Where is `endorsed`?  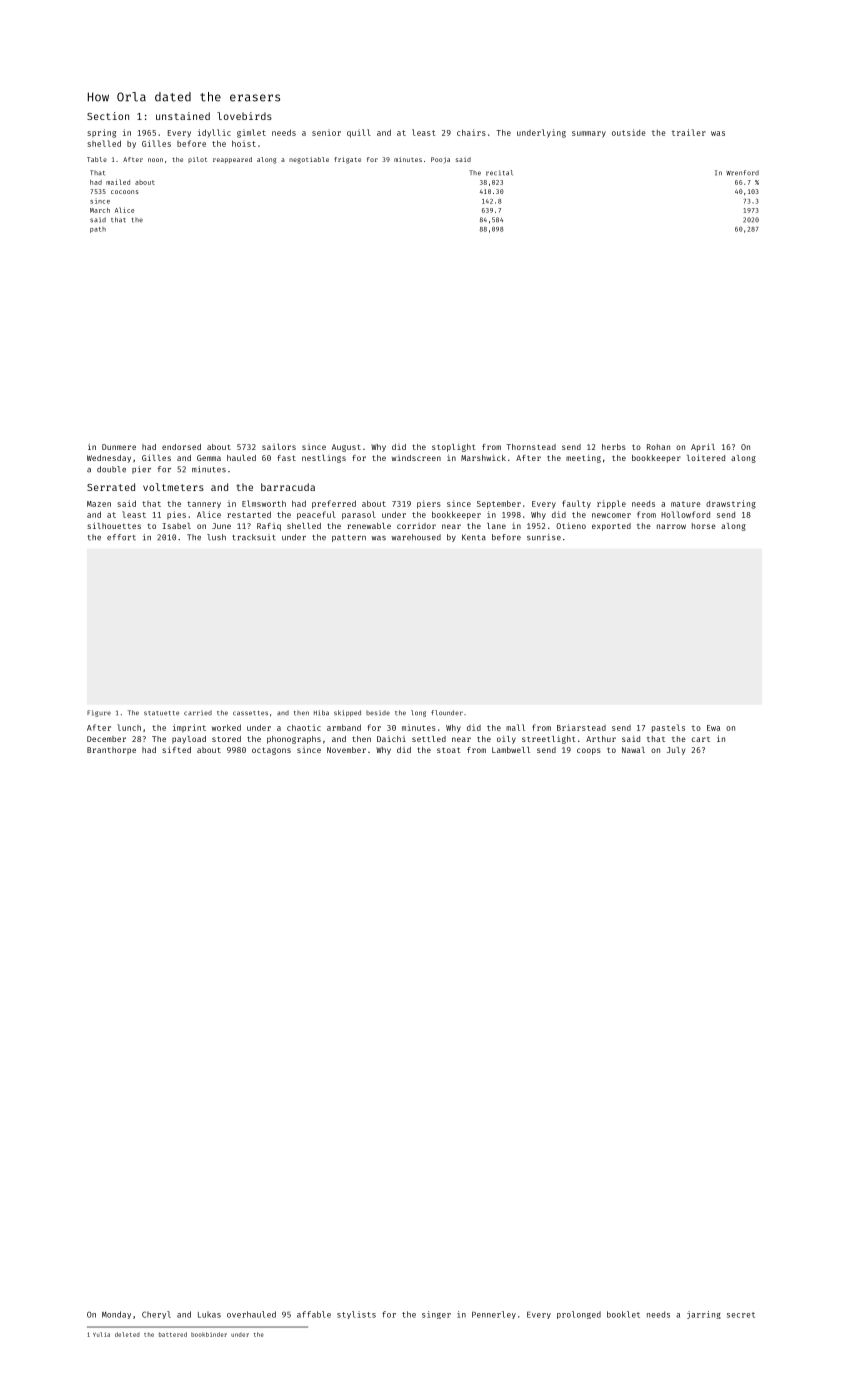
endorsed is located at coordinates (181, 447).
